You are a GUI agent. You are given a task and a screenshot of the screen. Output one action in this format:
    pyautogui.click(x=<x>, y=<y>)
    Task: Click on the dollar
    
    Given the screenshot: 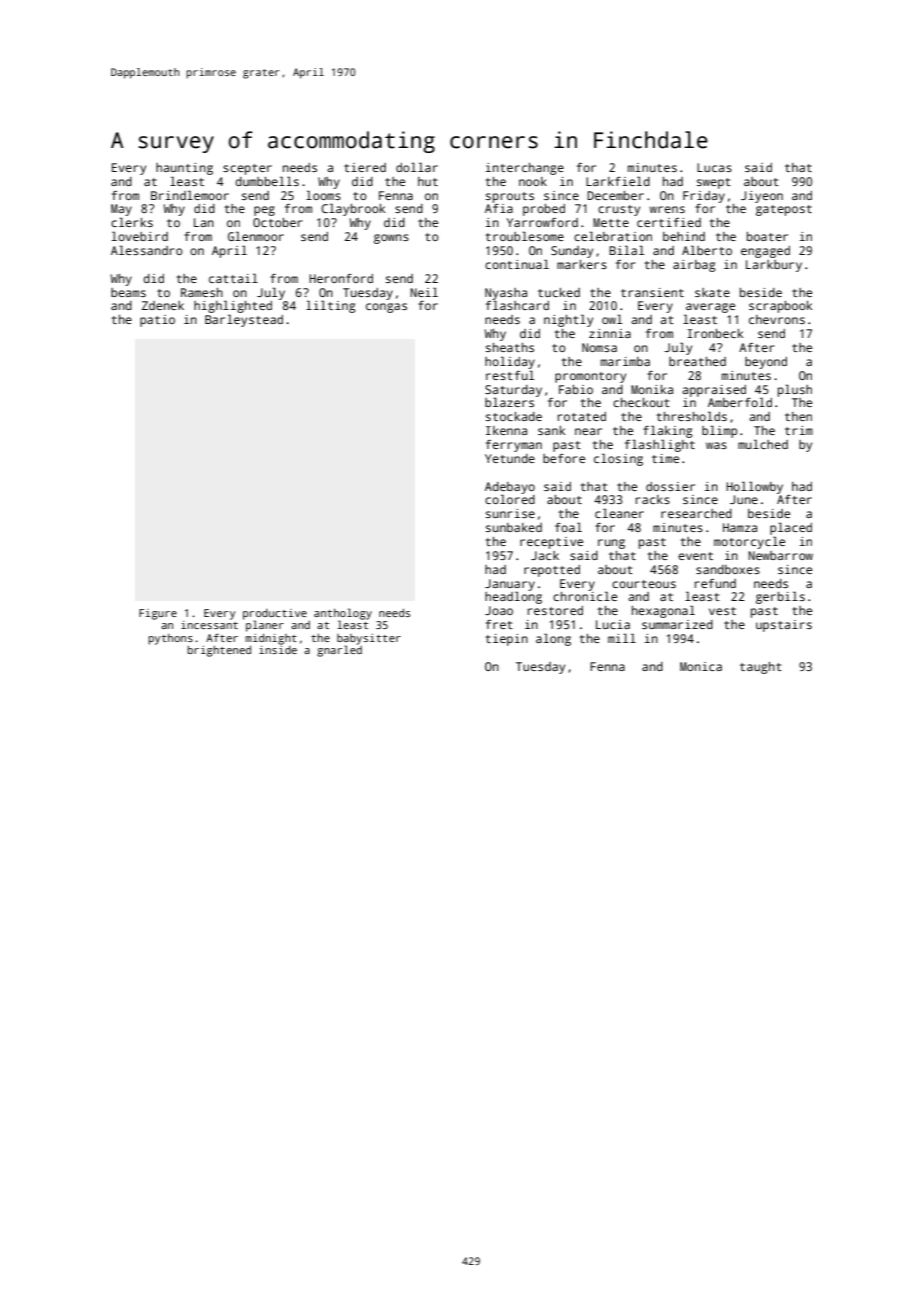 What is the action you would take?
    pyautogui.click(x=417, y=167)
